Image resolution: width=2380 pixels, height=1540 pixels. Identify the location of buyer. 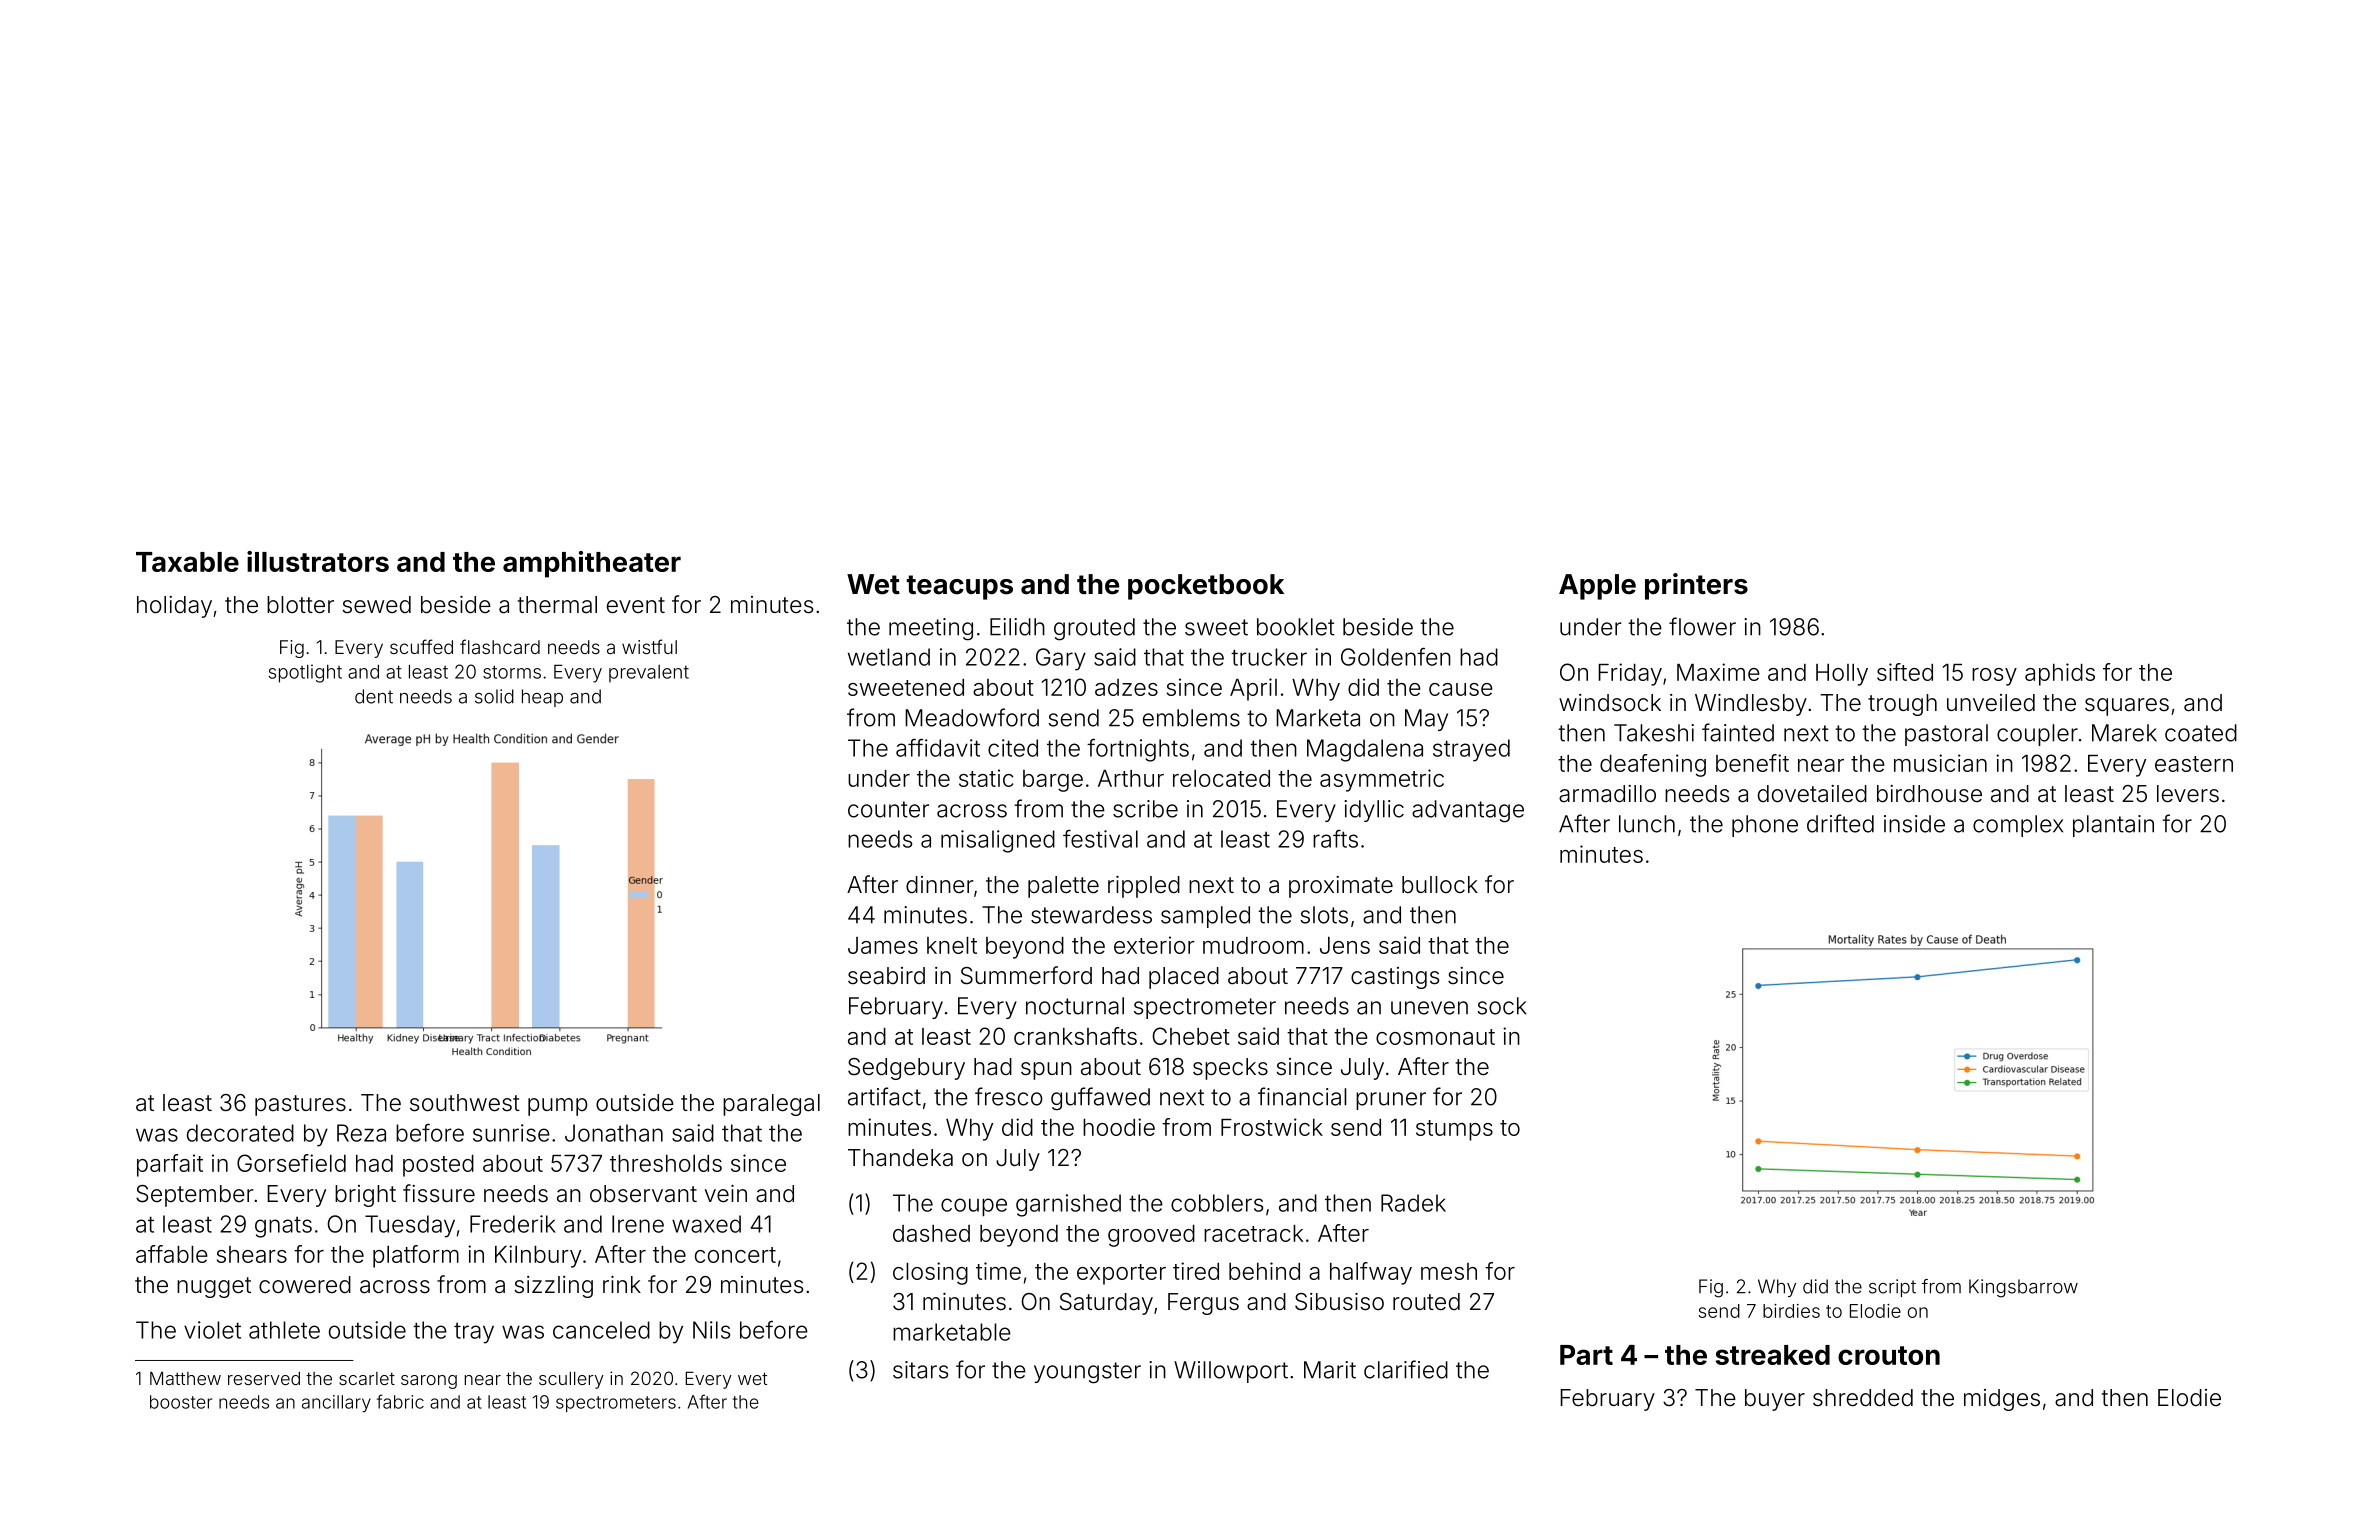
(1775, 1400).
